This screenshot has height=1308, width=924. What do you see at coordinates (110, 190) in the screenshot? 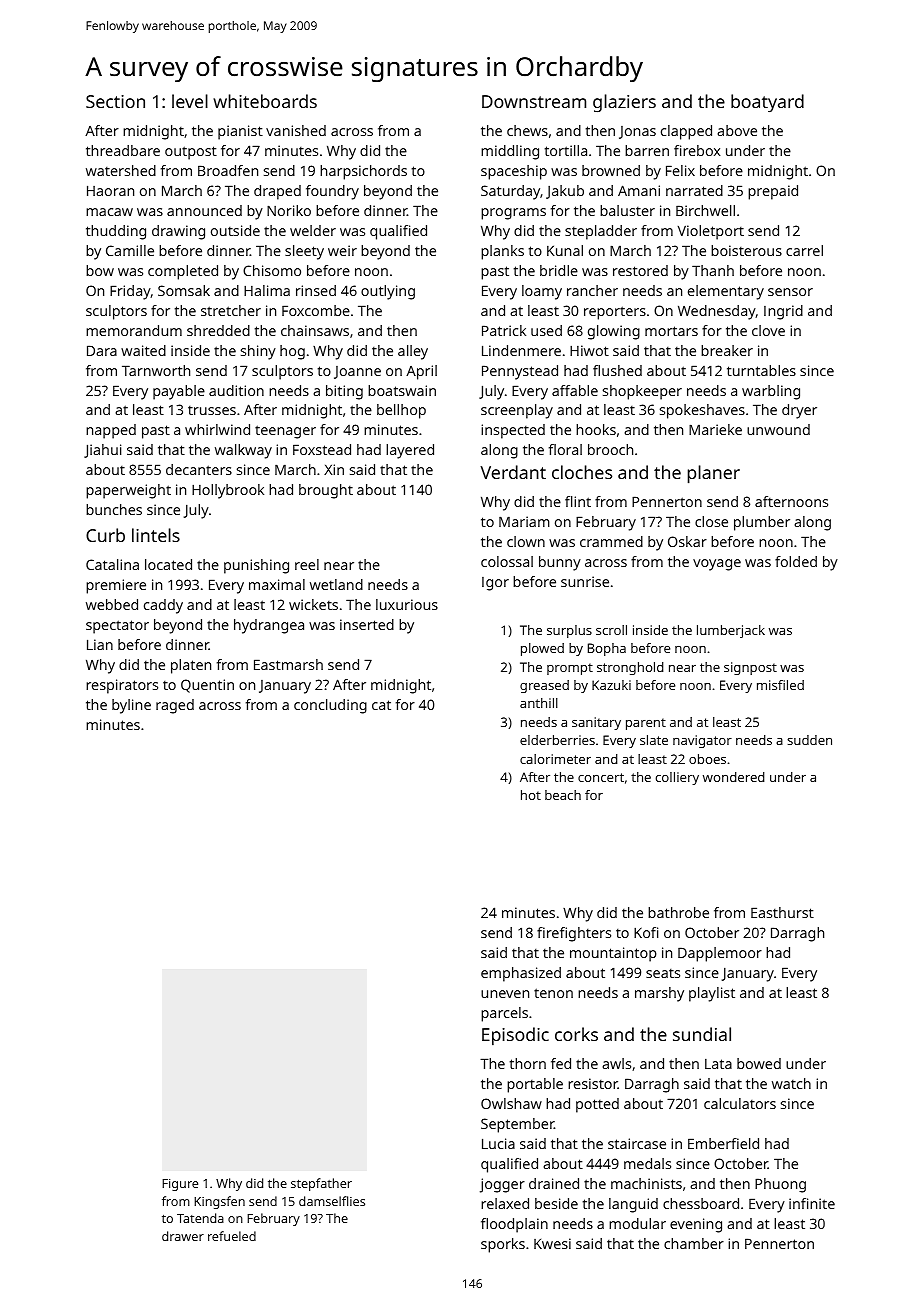
I see `Haoran` at bounding box center [110, 190].
